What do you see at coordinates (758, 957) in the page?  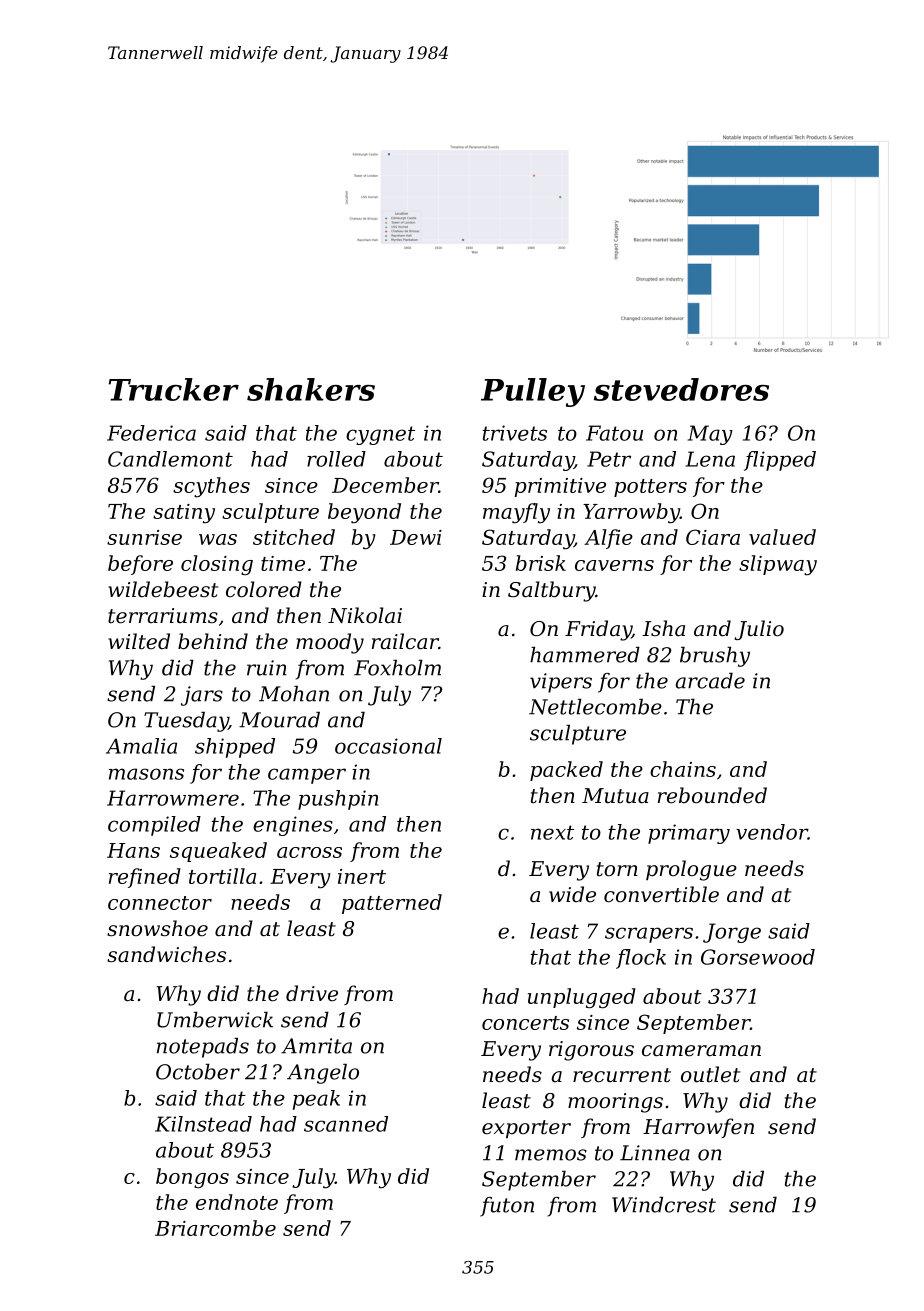 I see `Gorsewood` at bounding box center [758, 957].
